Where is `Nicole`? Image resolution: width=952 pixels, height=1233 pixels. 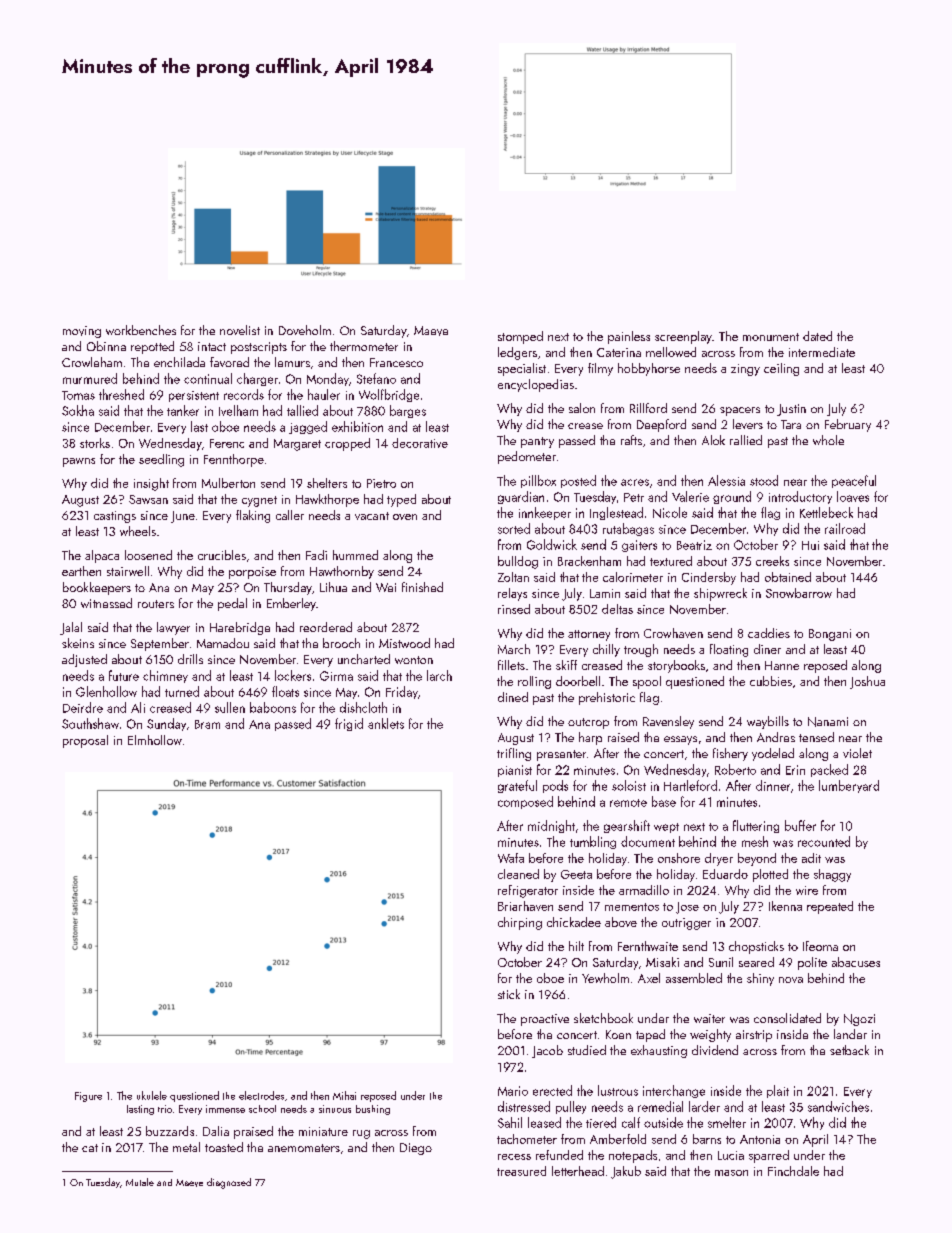 Nicole is located at coordinates (670, 512).
